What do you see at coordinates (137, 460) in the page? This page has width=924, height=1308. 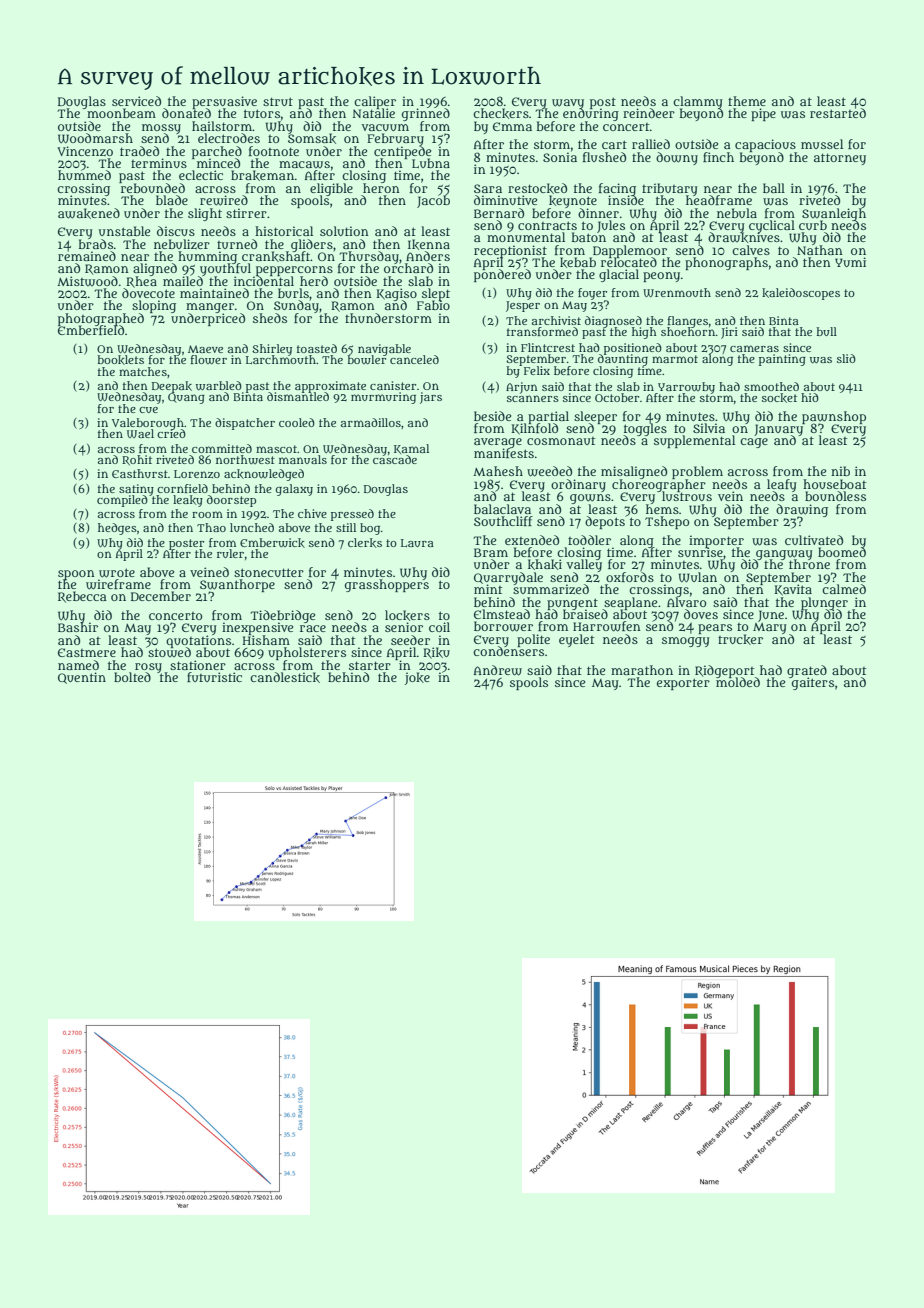 I see `Rohit` at bounding box center [137, 460].
